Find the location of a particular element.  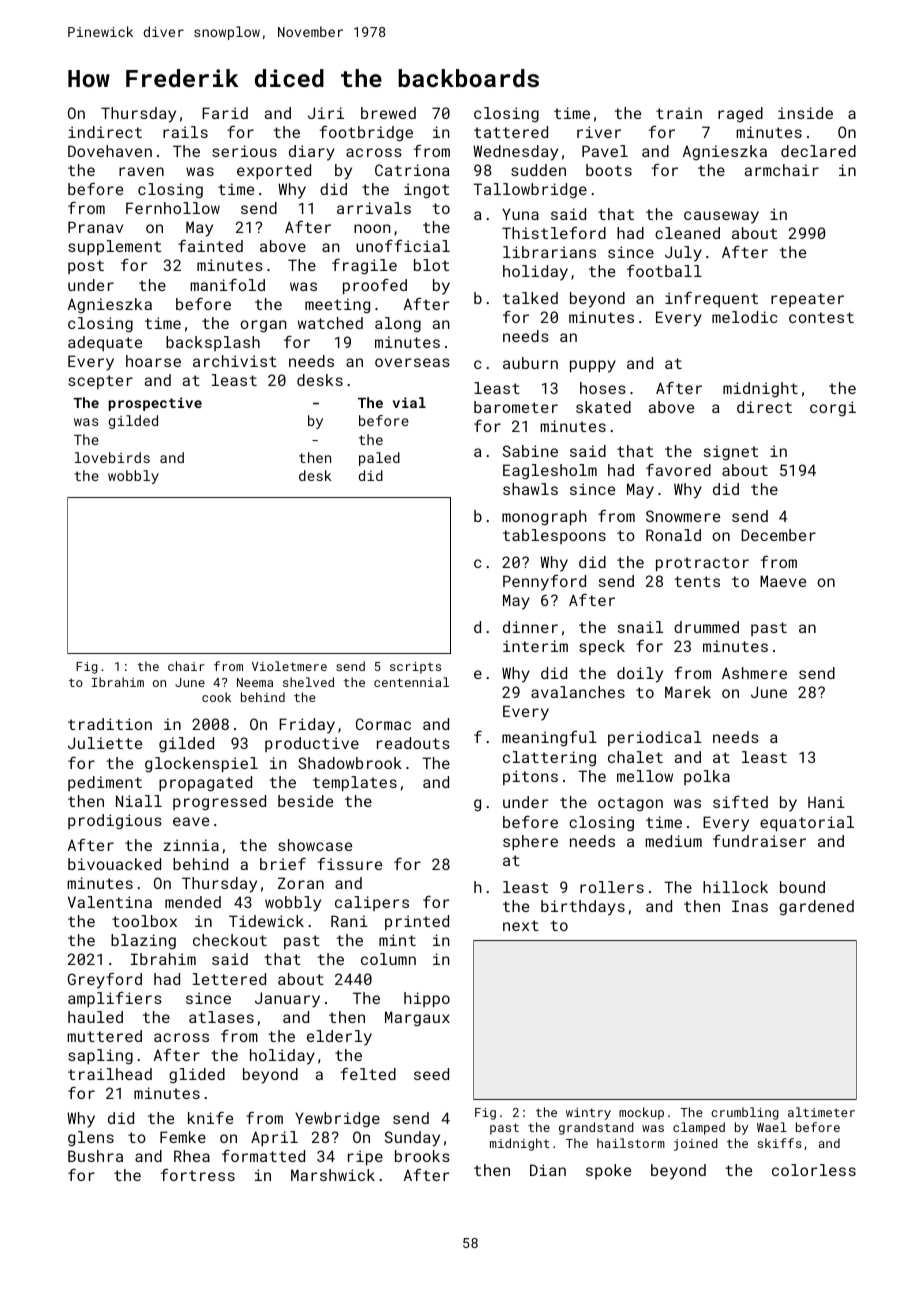

manifold is located at coordinates (227, 285).
